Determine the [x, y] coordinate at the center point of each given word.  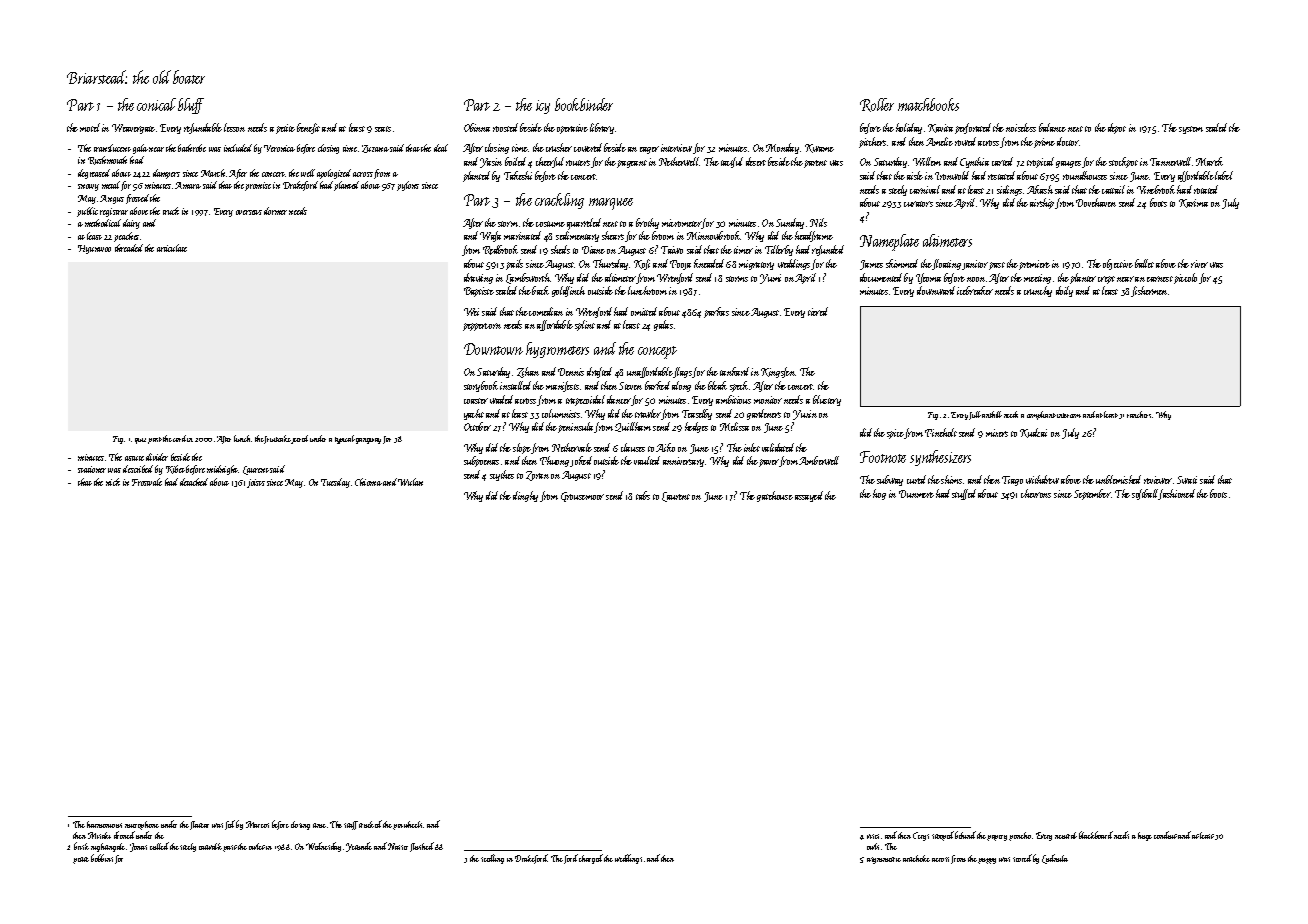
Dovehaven [1096, 202]
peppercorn [482, 327]
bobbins [102, 858]
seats [383, 129]
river [1199, 264]
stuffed [964, 494]
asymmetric [884, 860]
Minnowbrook [714, 235]
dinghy [525, 496]
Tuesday [335, 483]
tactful [732, 162]
